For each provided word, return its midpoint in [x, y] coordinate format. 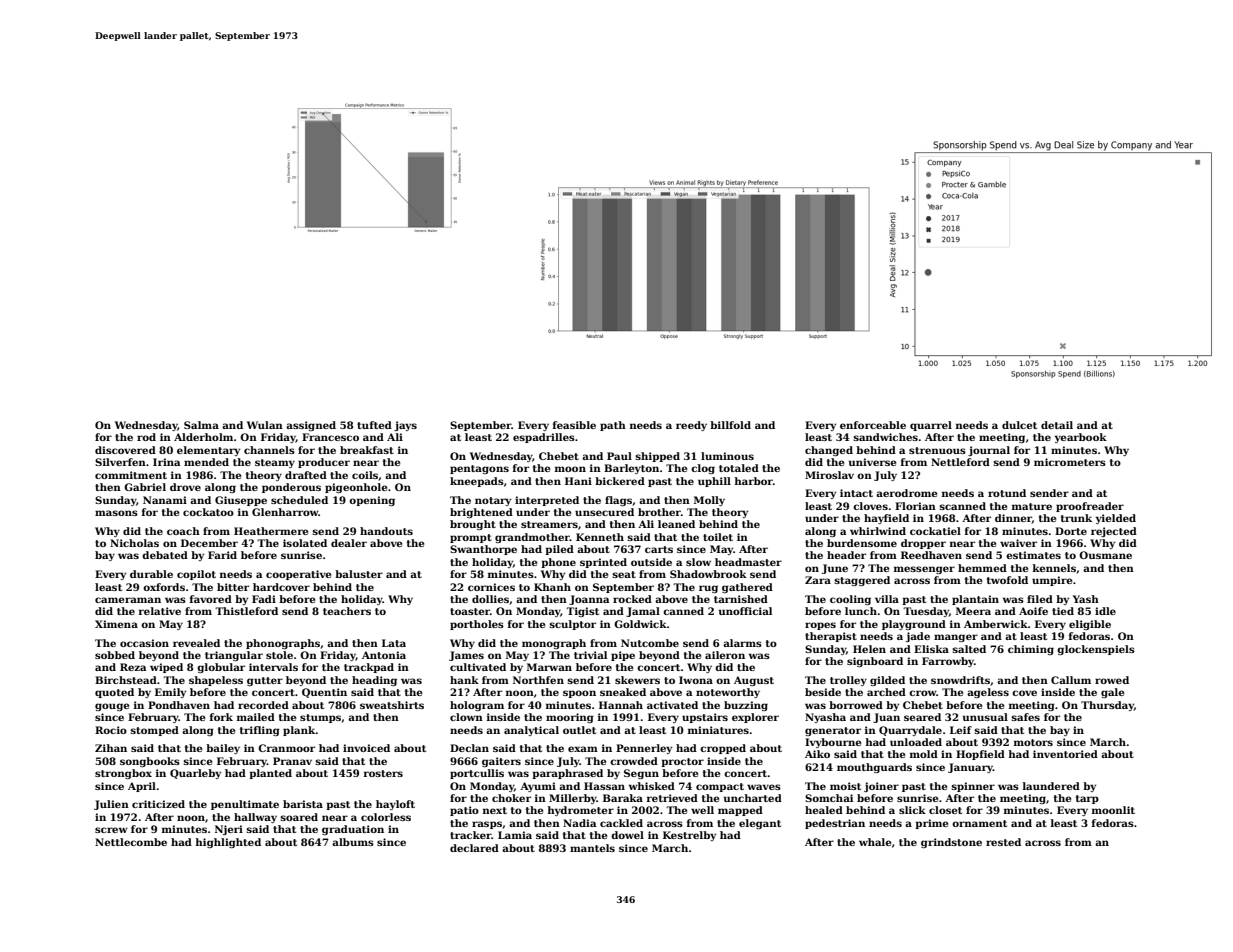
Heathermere [271, 531]
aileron [725, 655]
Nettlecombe [131, 842]
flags [618, 501]
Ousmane [1105, 555]
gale [1112, 693]
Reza [133, 667]
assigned [311, 426]
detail [1057, 425]
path [613, 426]
